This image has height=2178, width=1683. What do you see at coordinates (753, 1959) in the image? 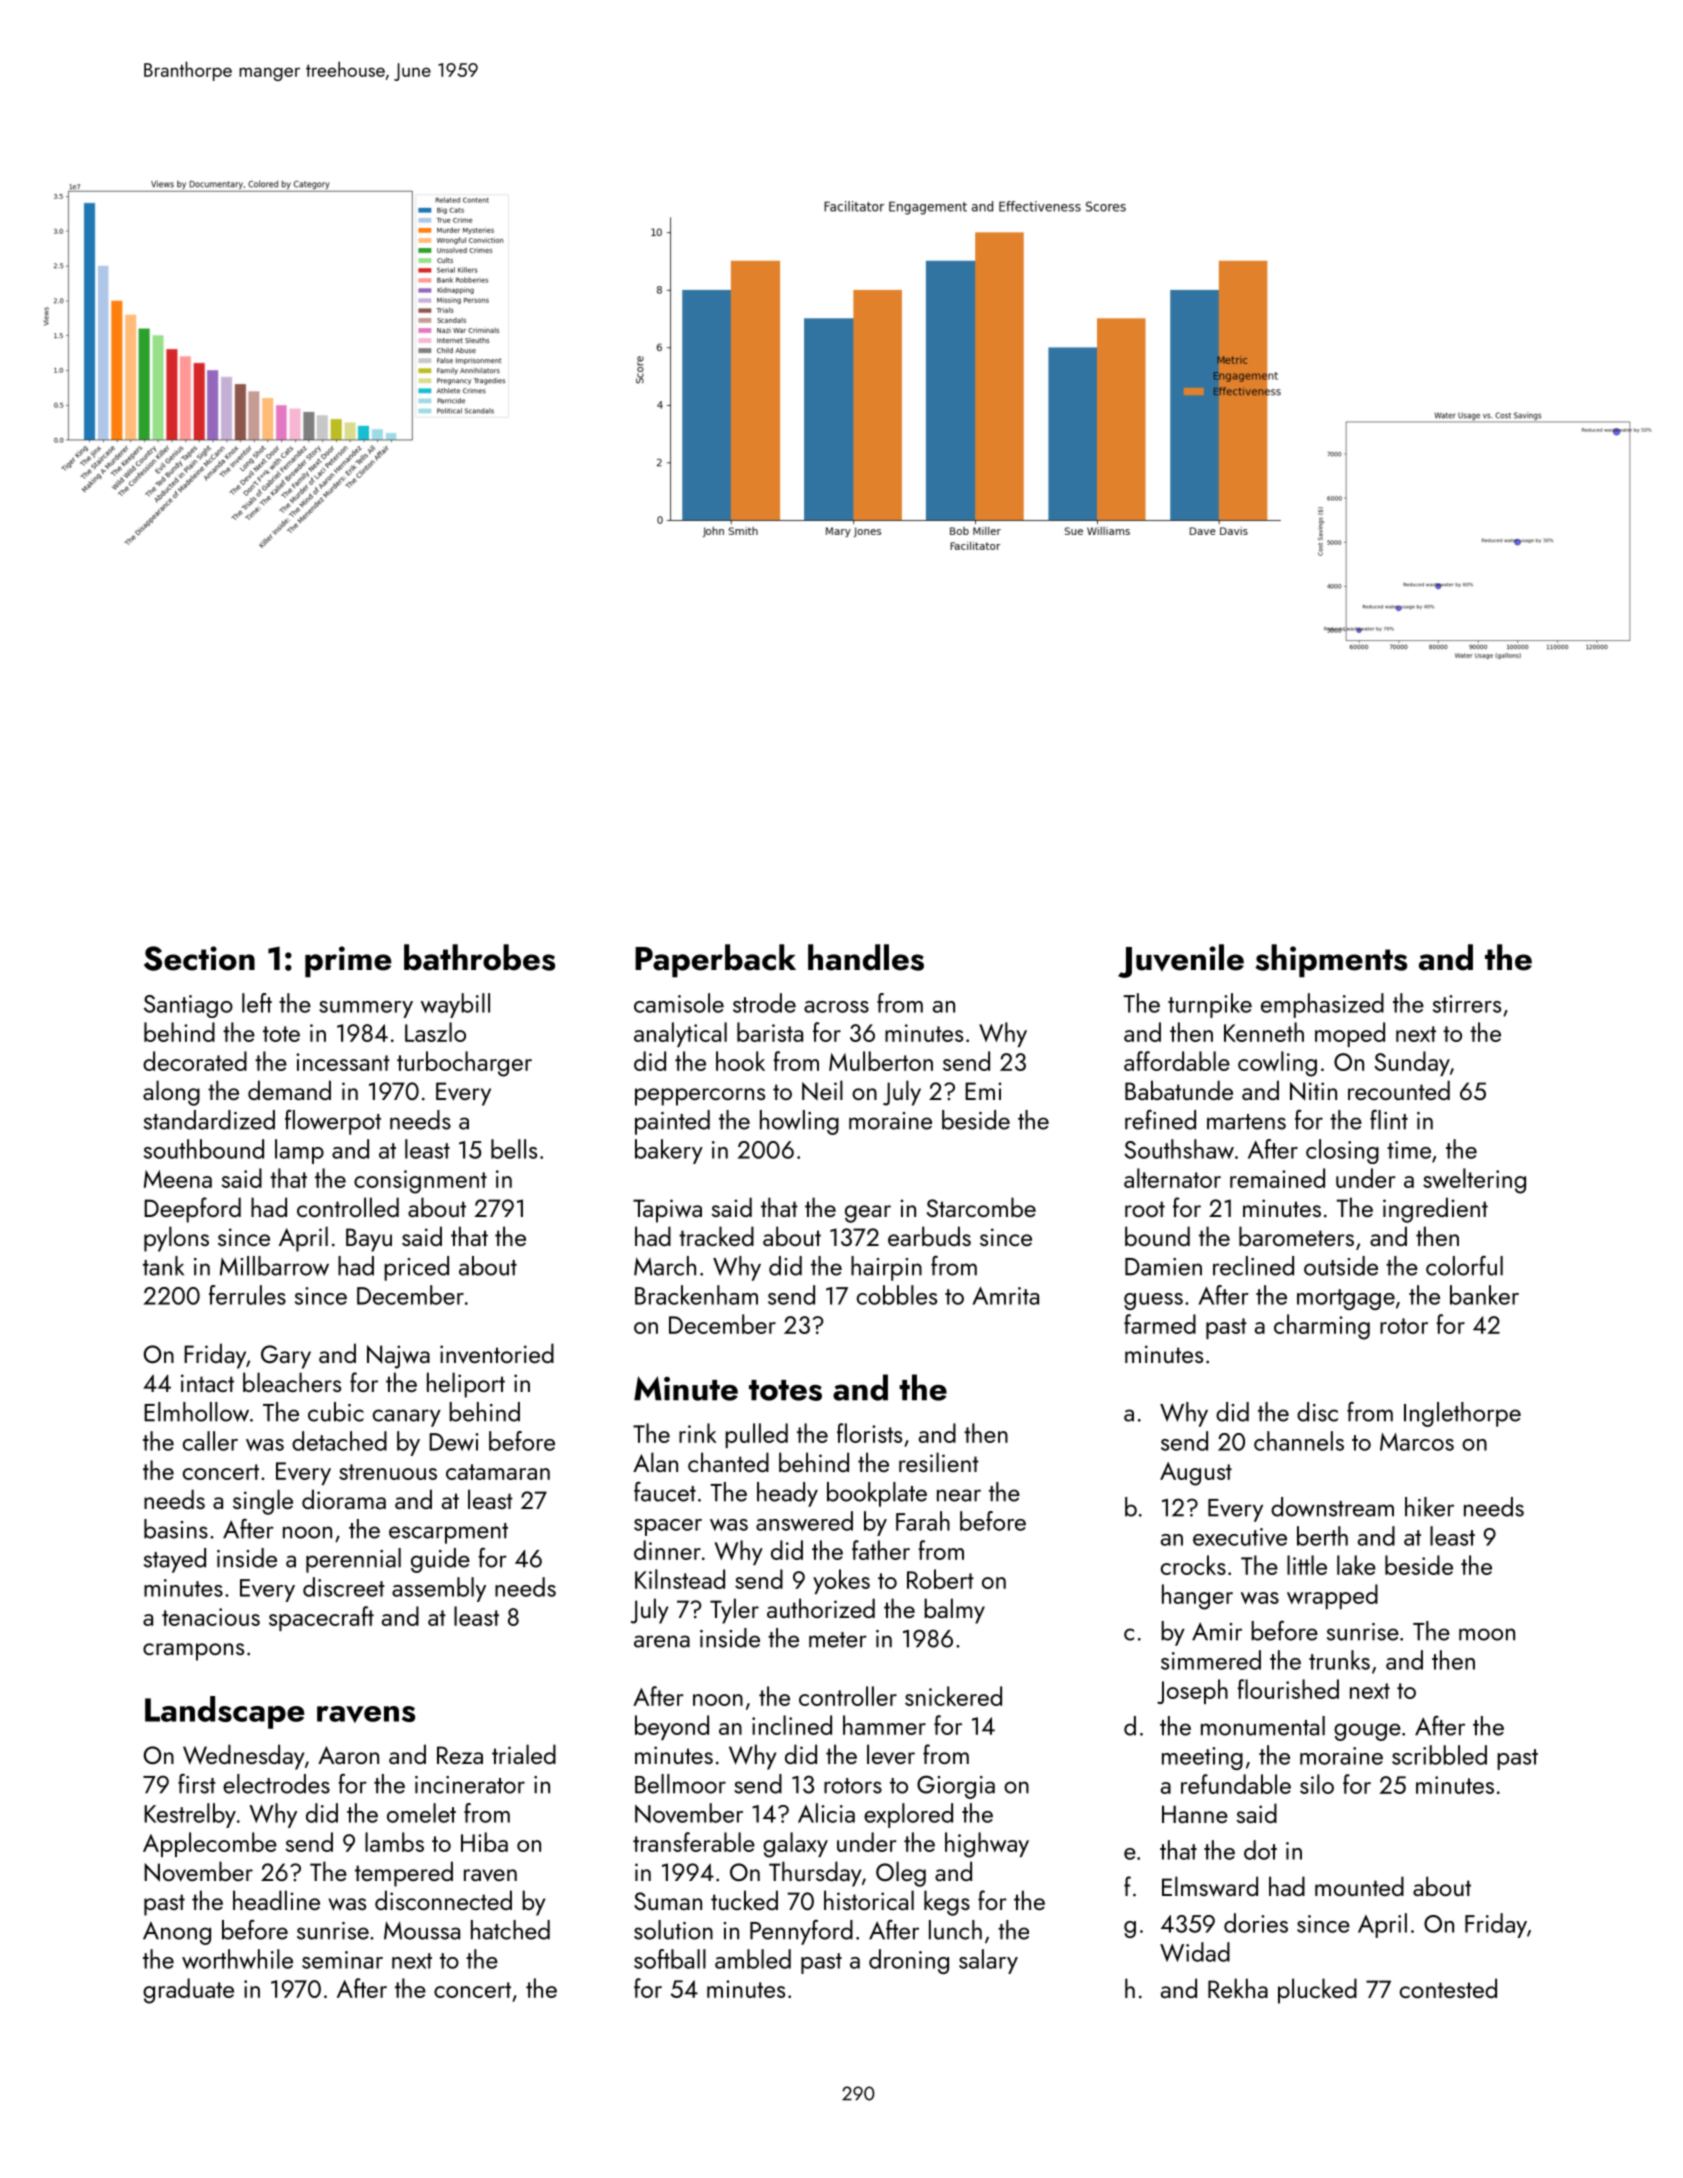
I see `ambled` at bounding box center [753, 1959].
